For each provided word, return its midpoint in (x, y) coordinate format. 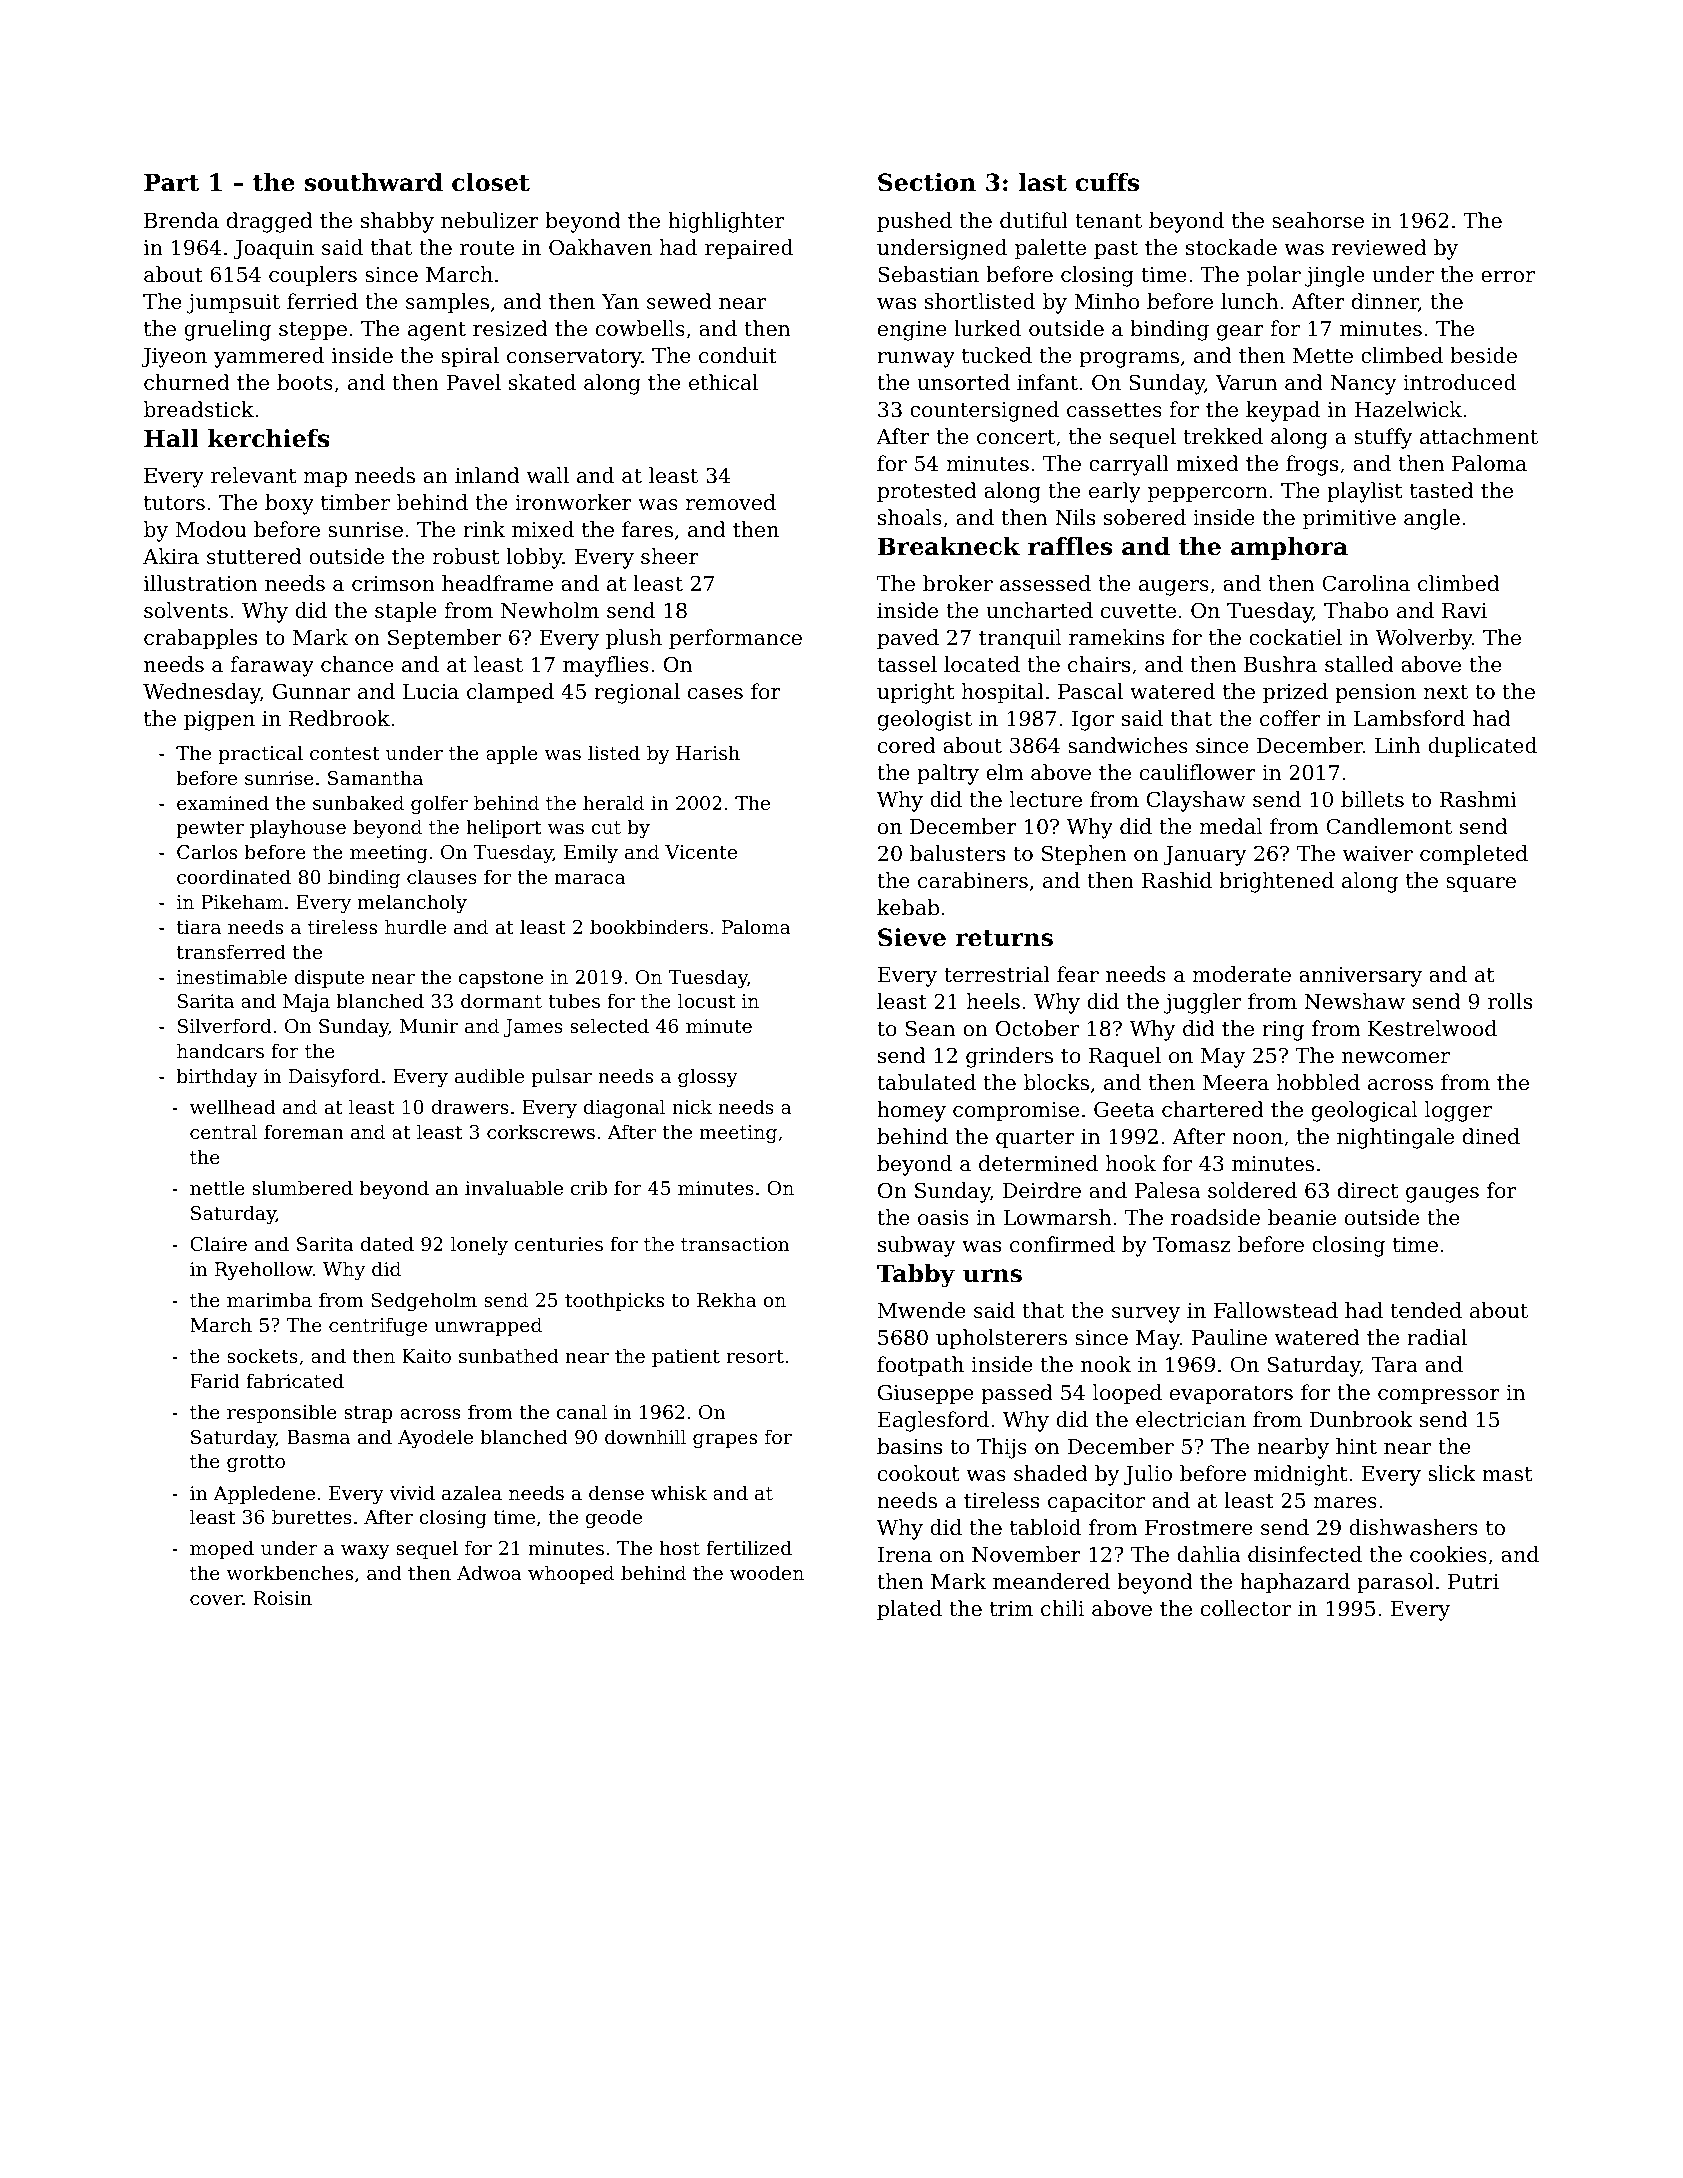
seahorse (1318, 220)
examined (223, 802)
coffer (1290, 718)
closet (491, 182)
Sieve (912, 937)
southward (374, 182)
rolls (1510, 1001)
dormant (501, 1000)
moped (222, 1549)
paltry (948, 774)
